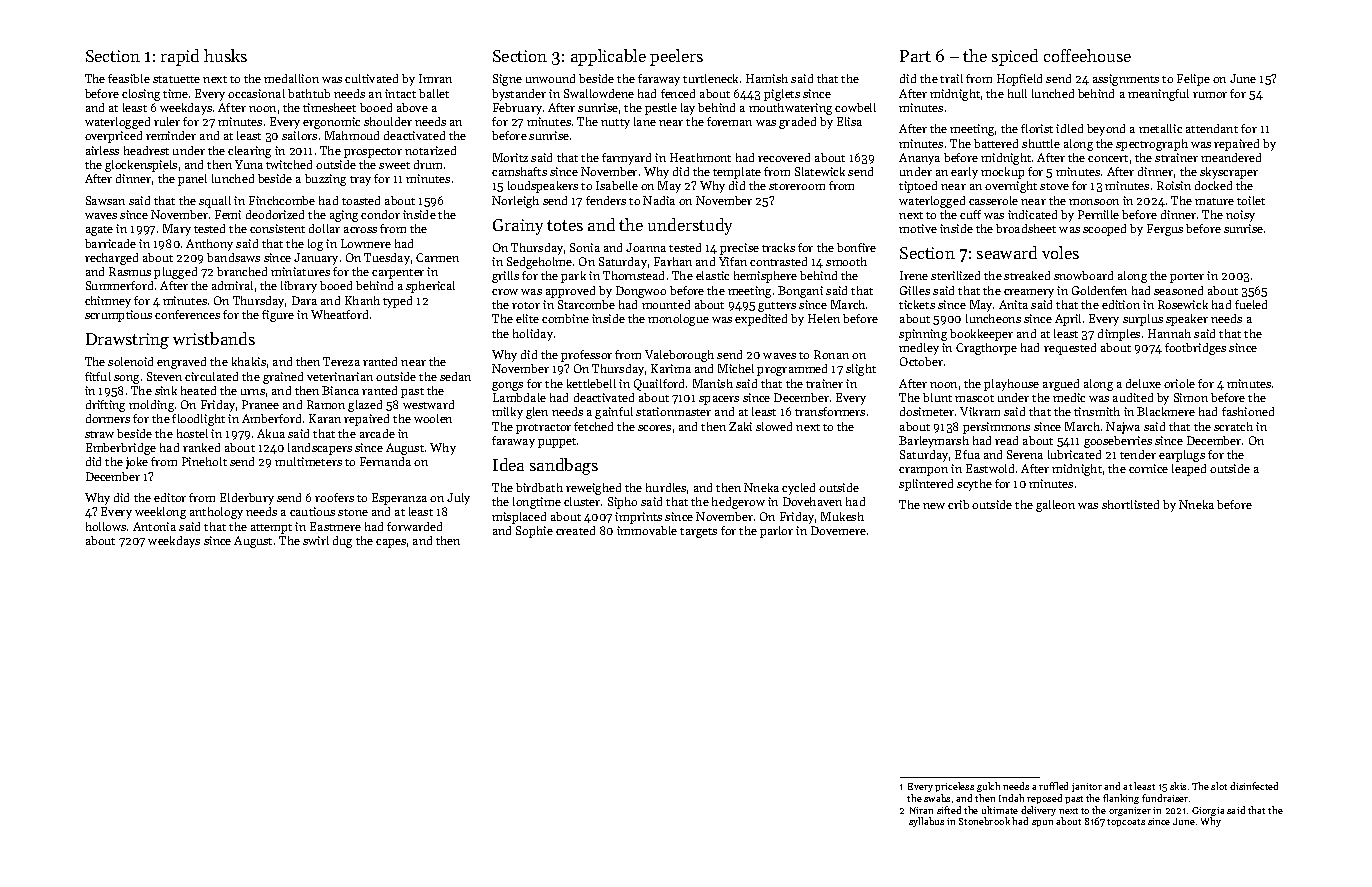  I want to click on tickets, so click(917, 304).
